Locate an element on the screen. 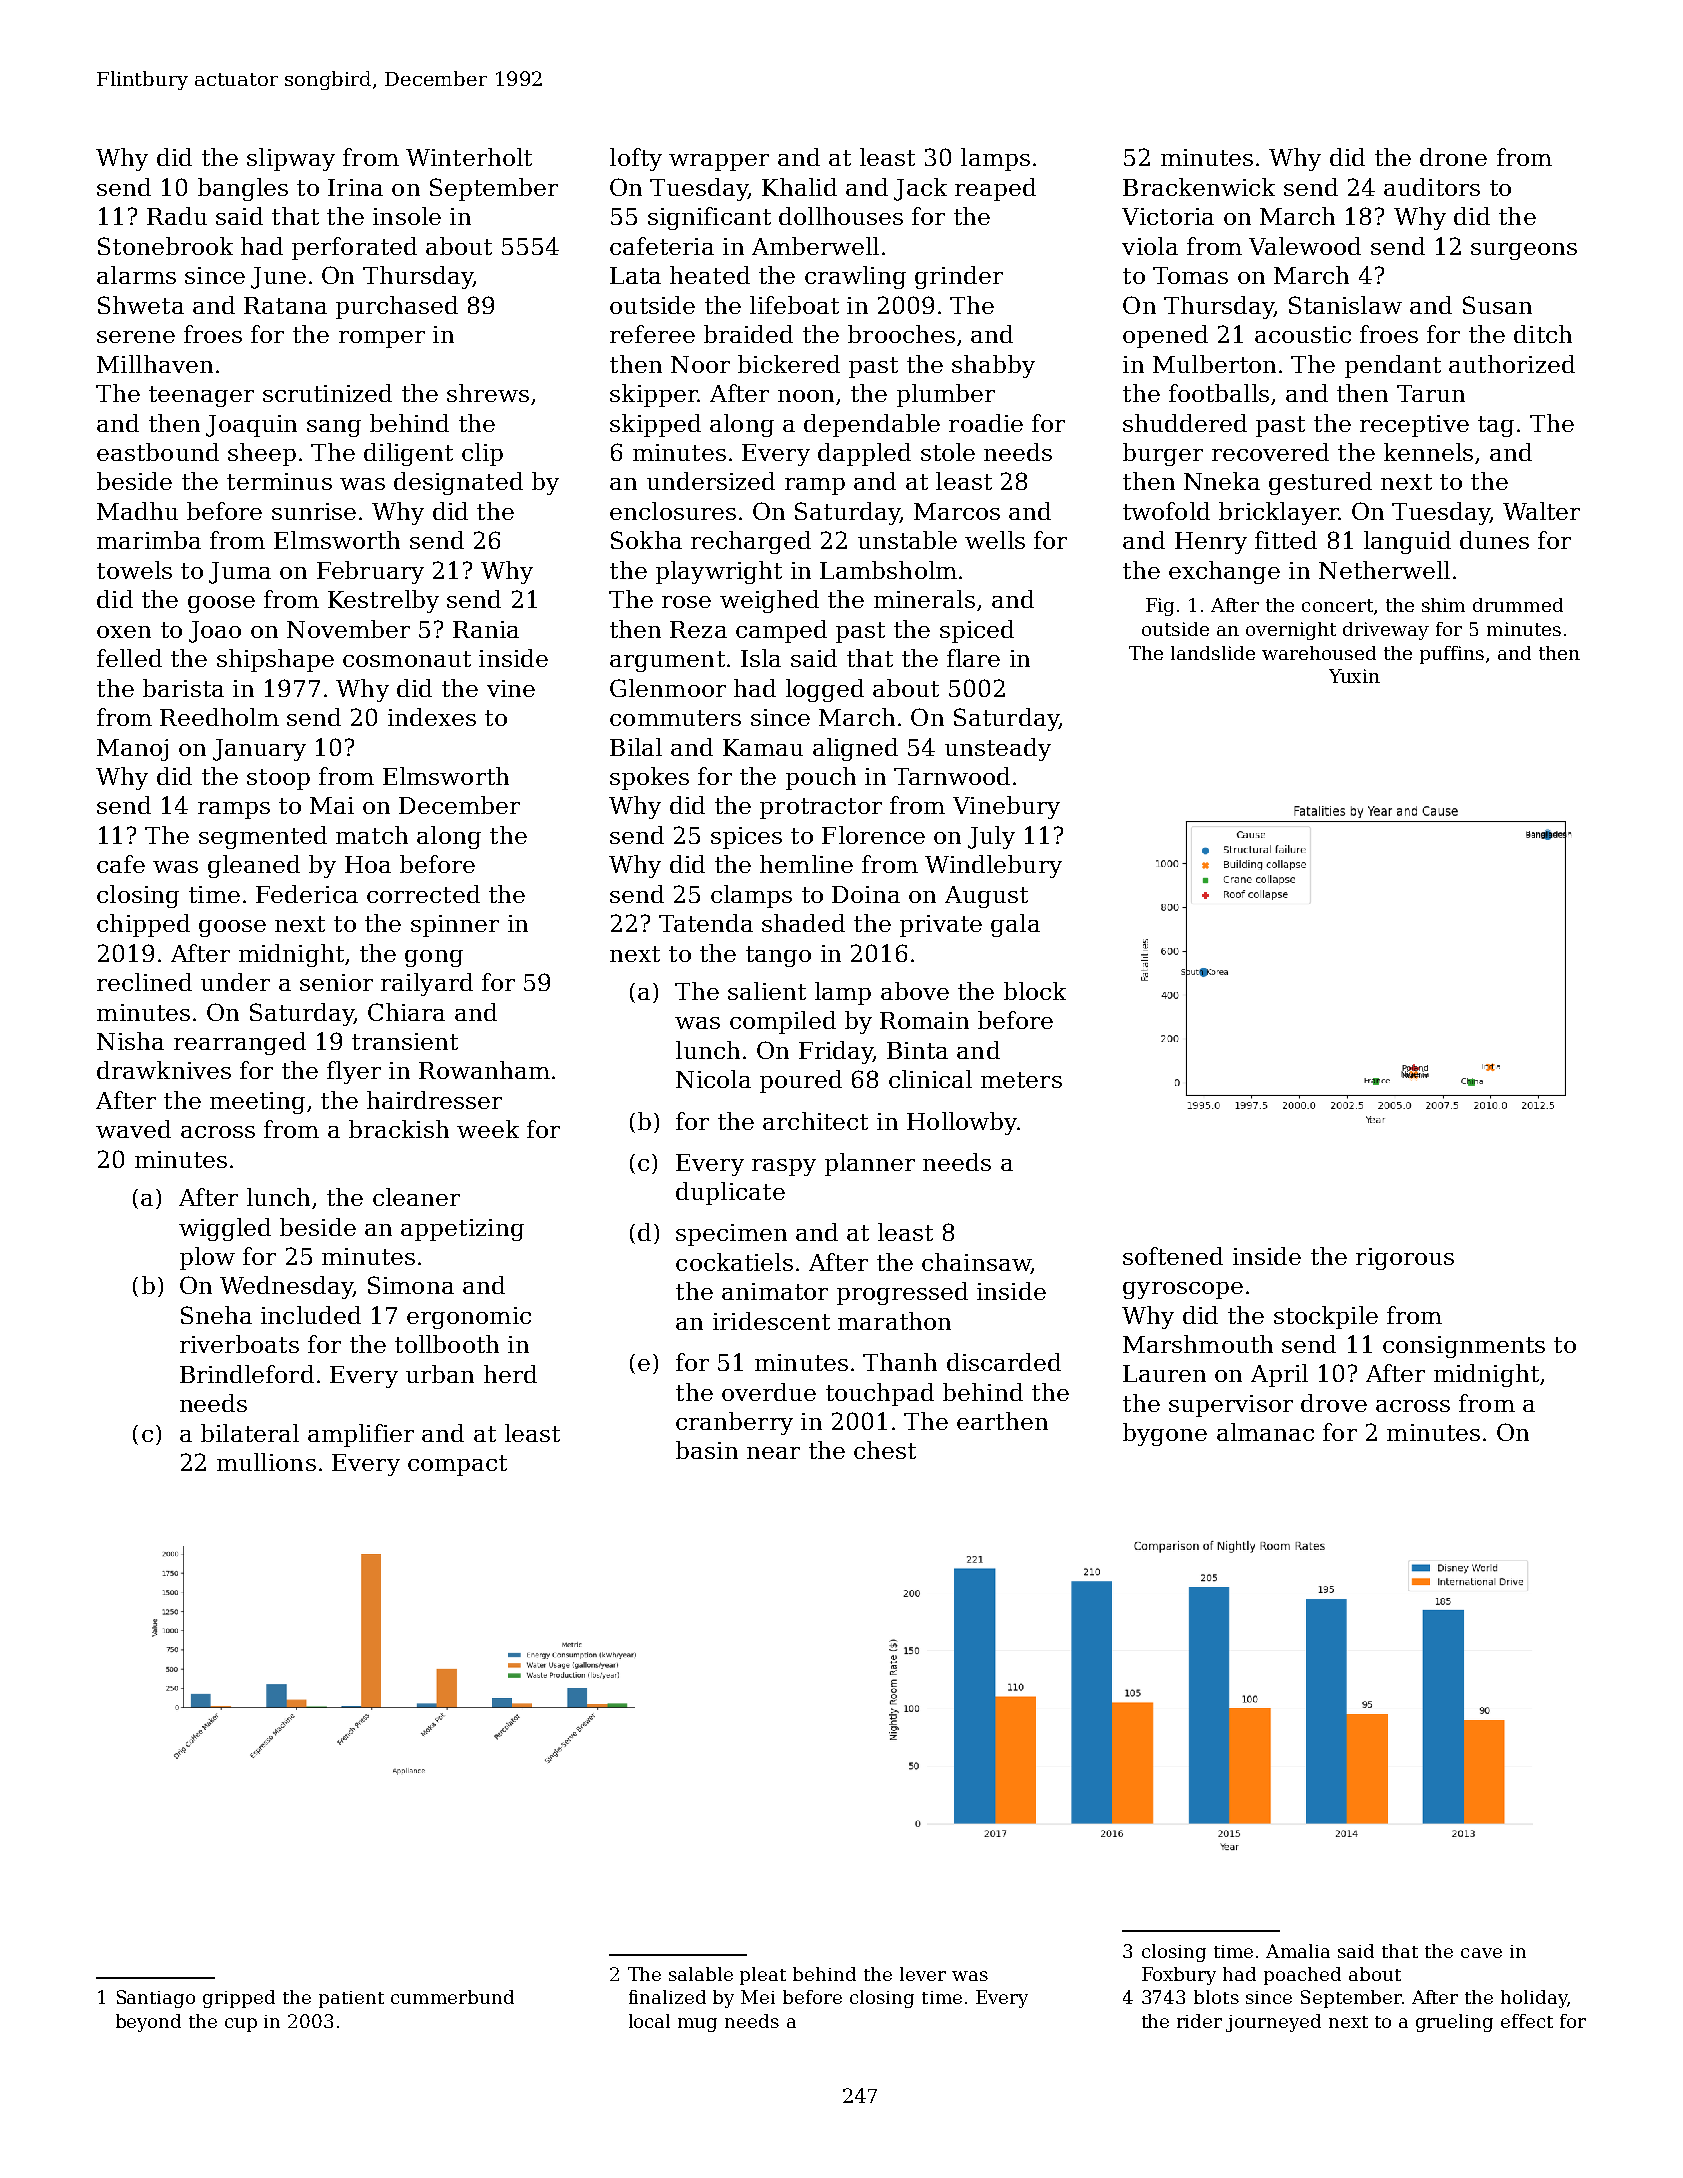 Image resolution: width=1683 pixels, height=2178 pixels. brooches is located at coordinates (901, 334).
